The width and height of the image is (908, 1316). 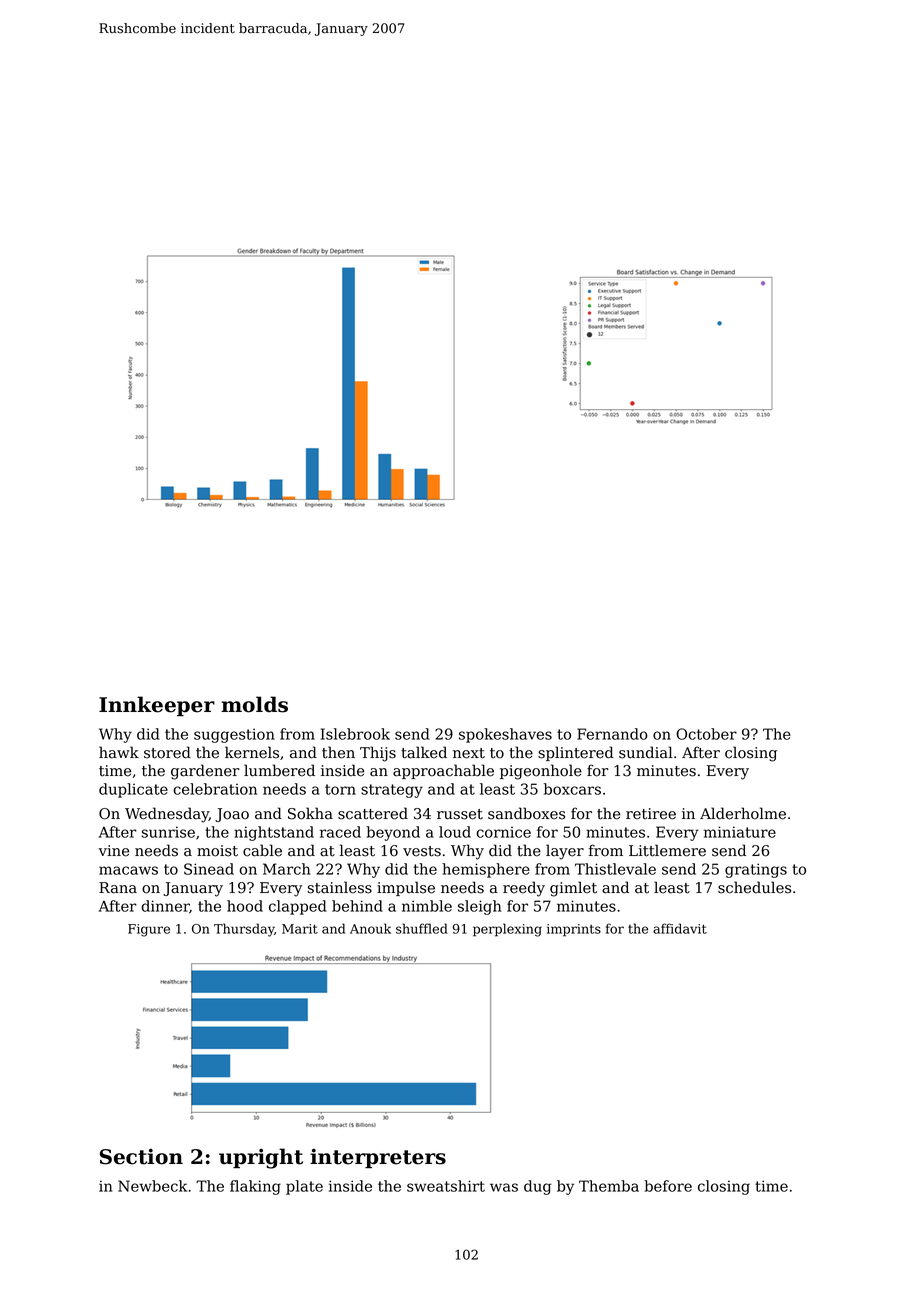 What do you see at coordinates (298, 907) in the image?
I see `clapped` at bounding box center [298, 907].
